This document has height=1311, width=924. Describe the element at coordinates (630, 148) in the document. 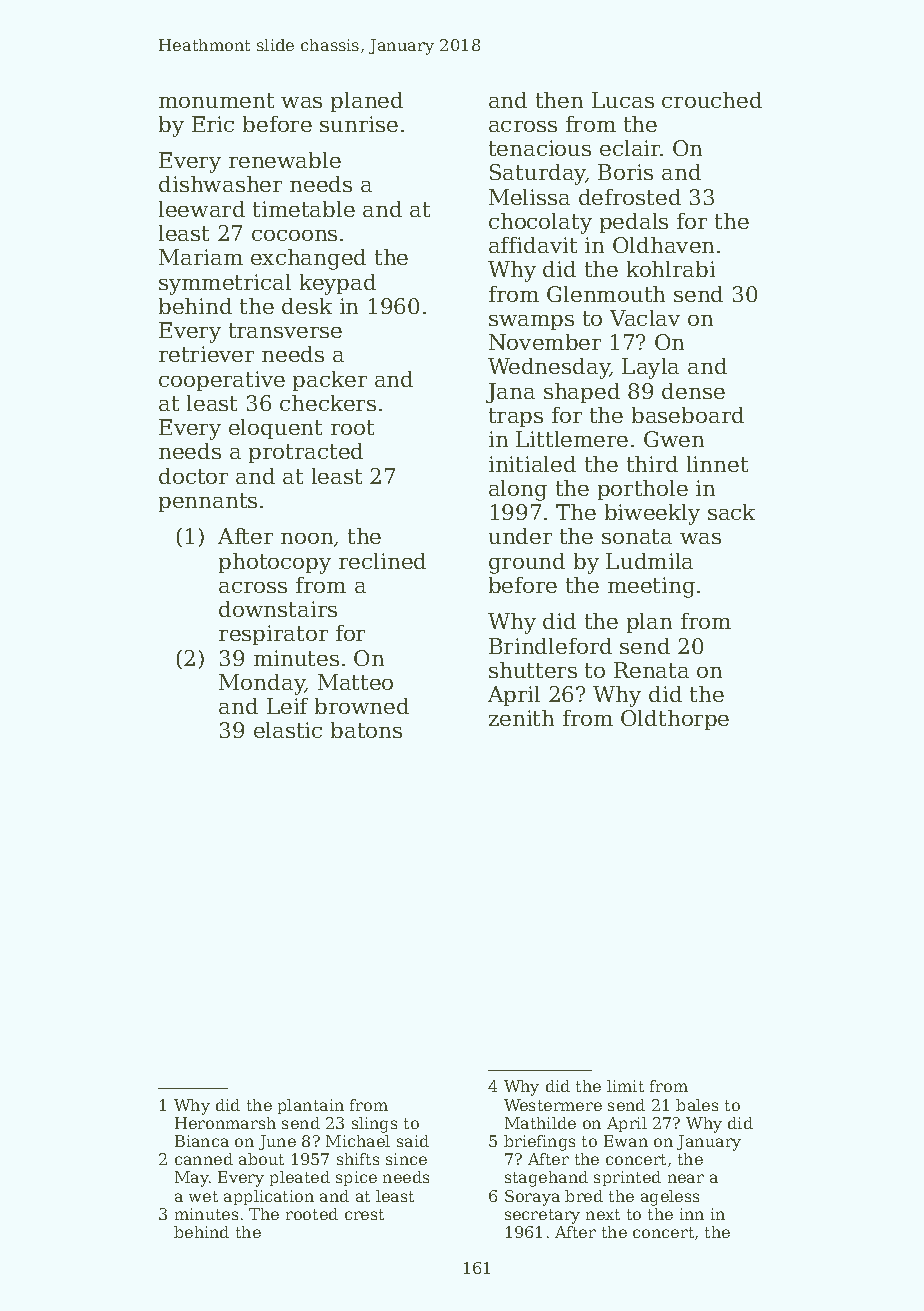

I see `eclair` at that location.
